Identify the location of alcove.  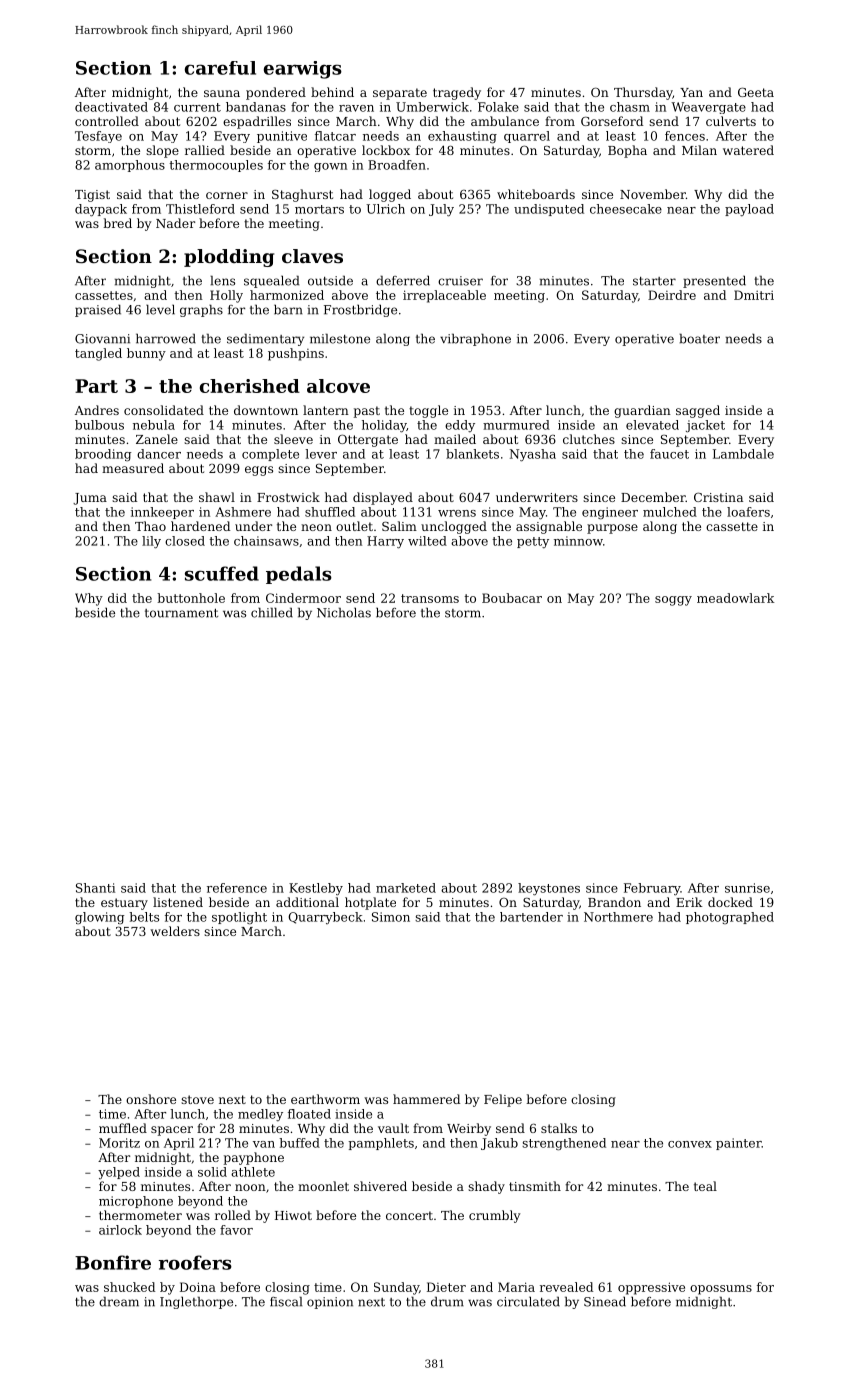
(338, 386).
